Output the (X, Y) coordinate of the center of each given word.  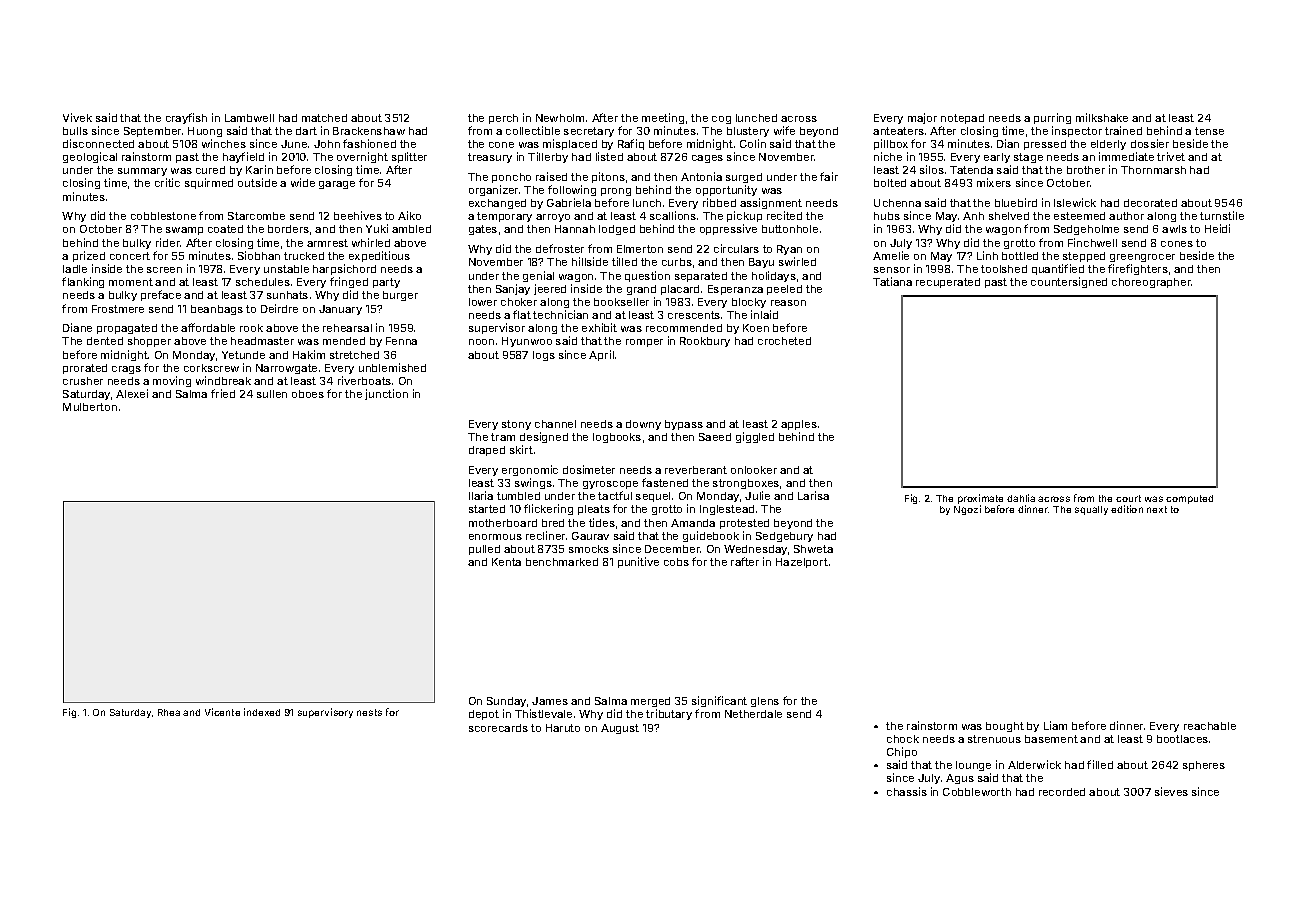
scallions (673, 215)
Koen (756, 328)
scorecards (498, 728)
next (1157, 509)
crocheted (784, 341)
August (620, 729)
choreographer (1152, 283)
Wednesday (755, 550)
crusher (83, 381)
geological (90, 157)
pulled (484, 550)
